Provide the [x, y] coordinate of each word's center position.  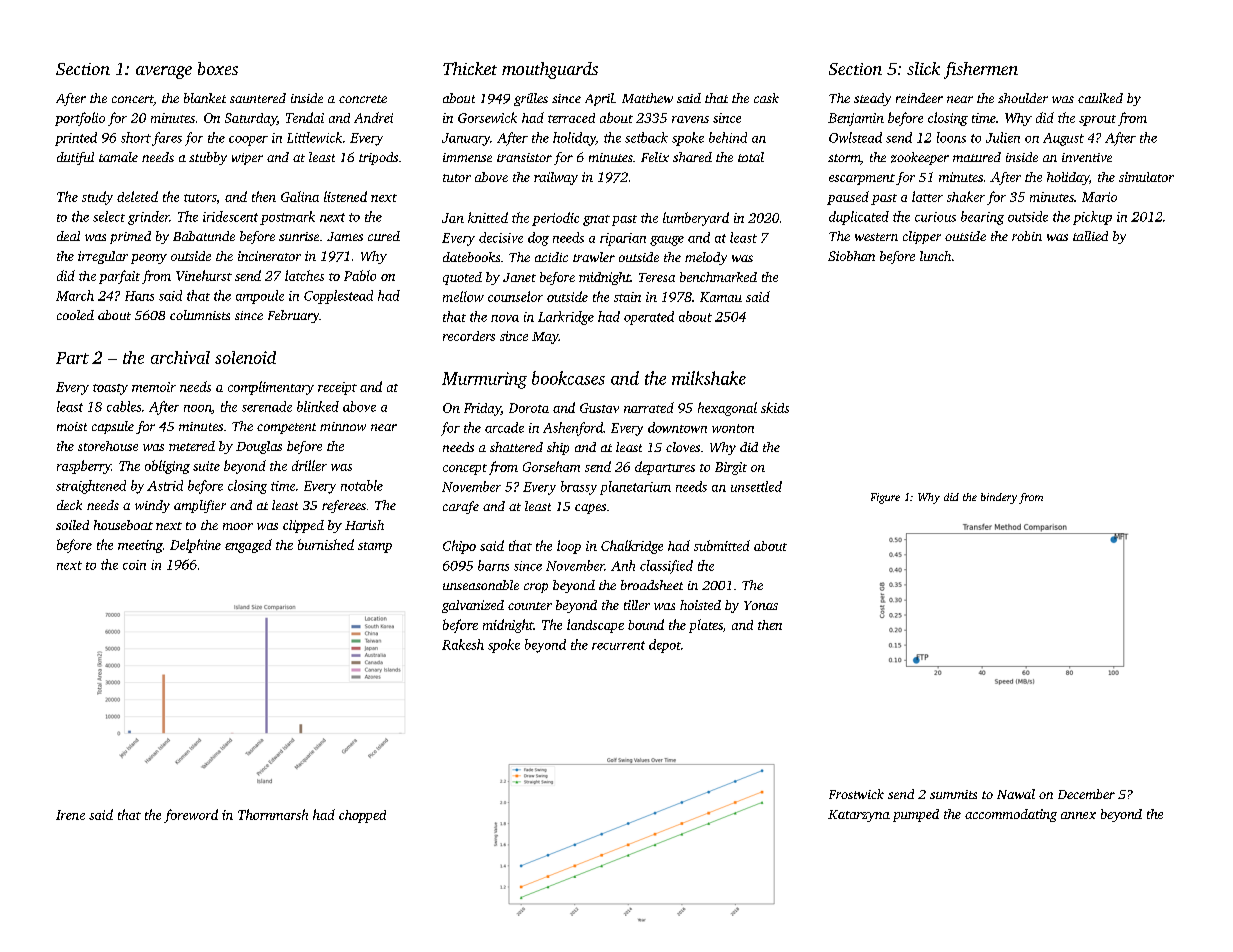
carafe [461, 507]
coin [134, 565]
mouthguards [550, 70]
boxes [218, 68]
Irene [70, 815]
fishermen [981, 70]
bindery [999, 498]
